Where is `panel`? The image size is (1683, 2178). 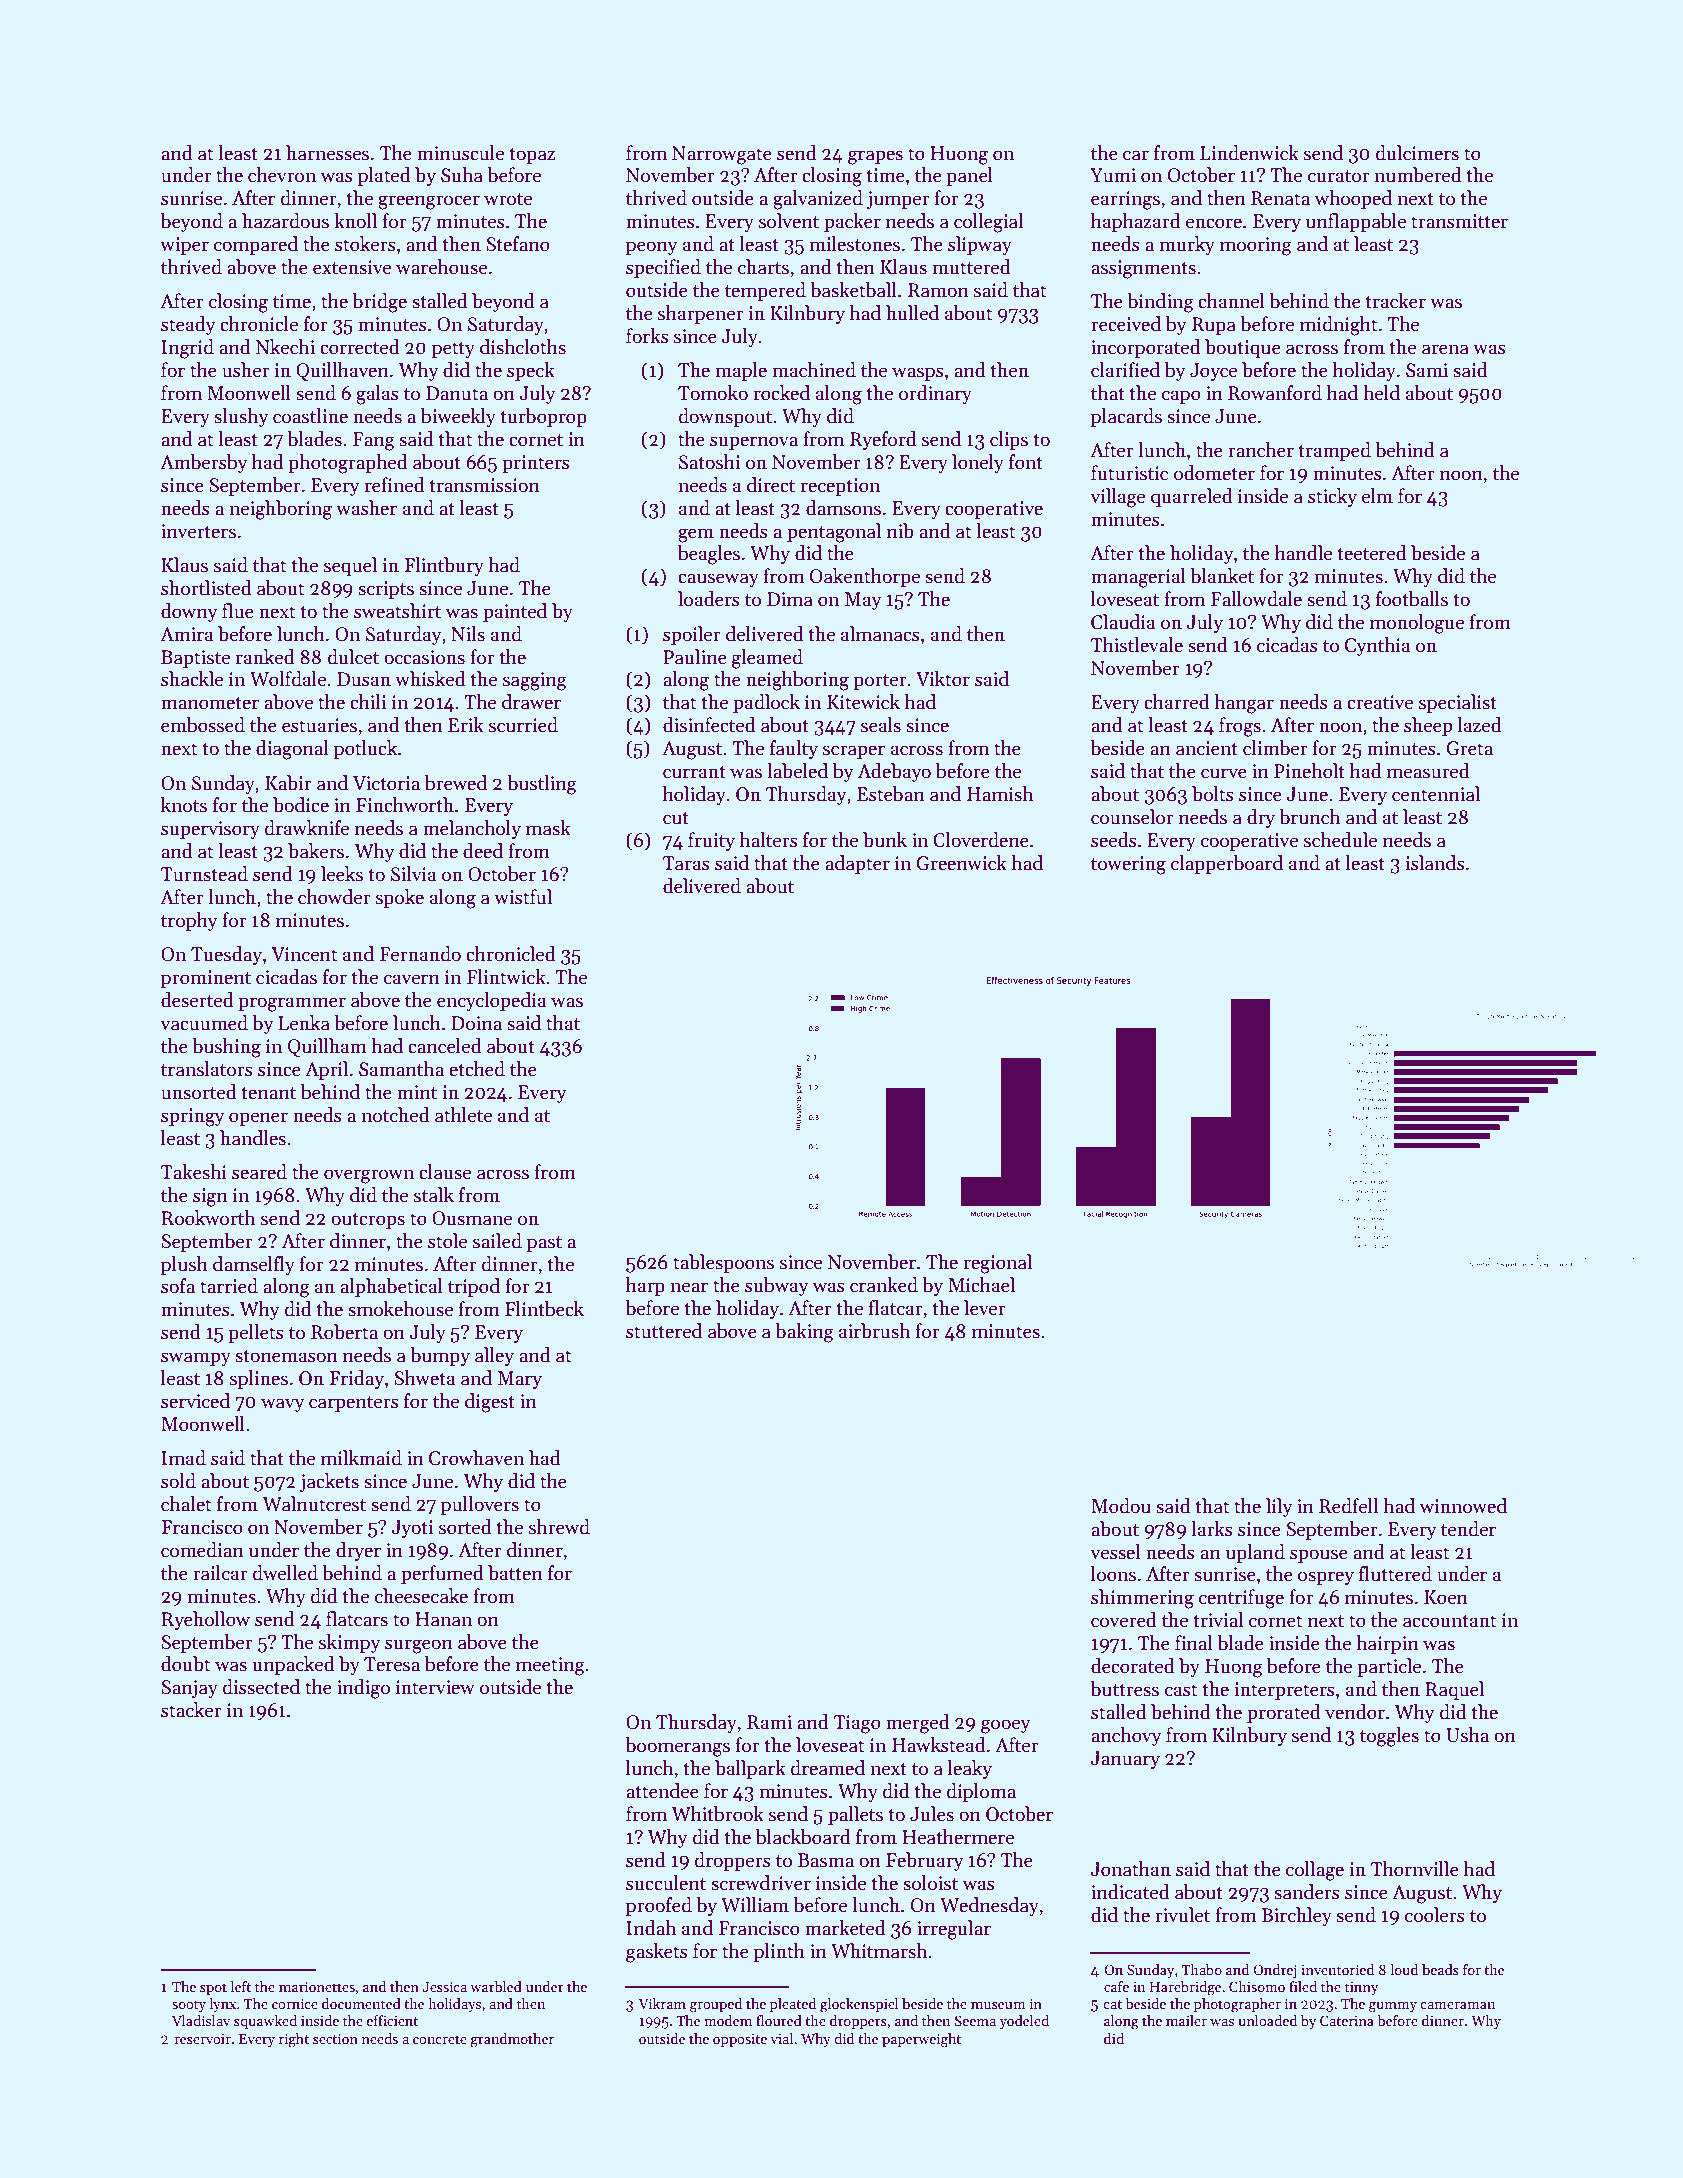
panel is located at coordinates (969, 176).
